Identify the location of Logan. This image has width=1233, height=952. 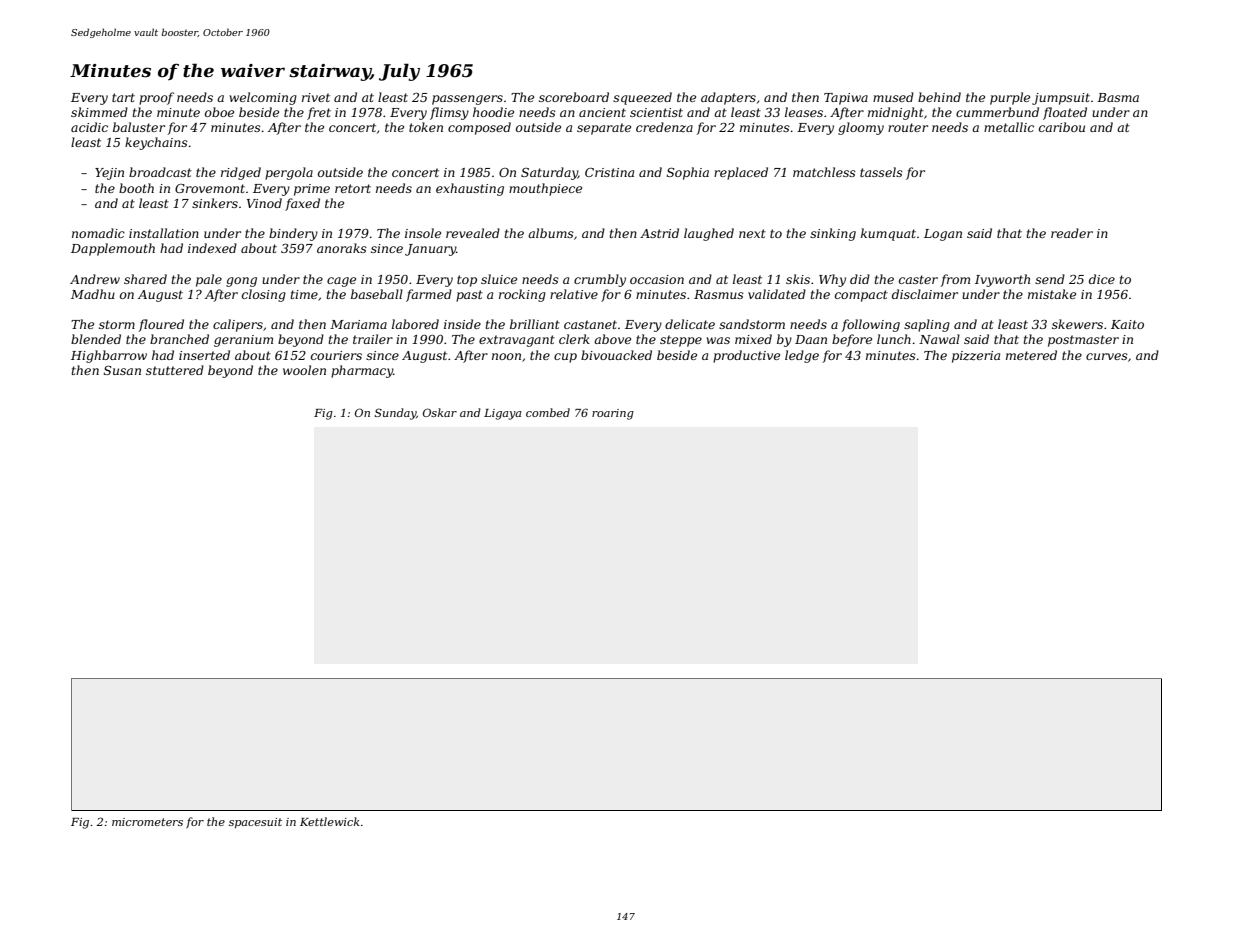
(943, 235).
